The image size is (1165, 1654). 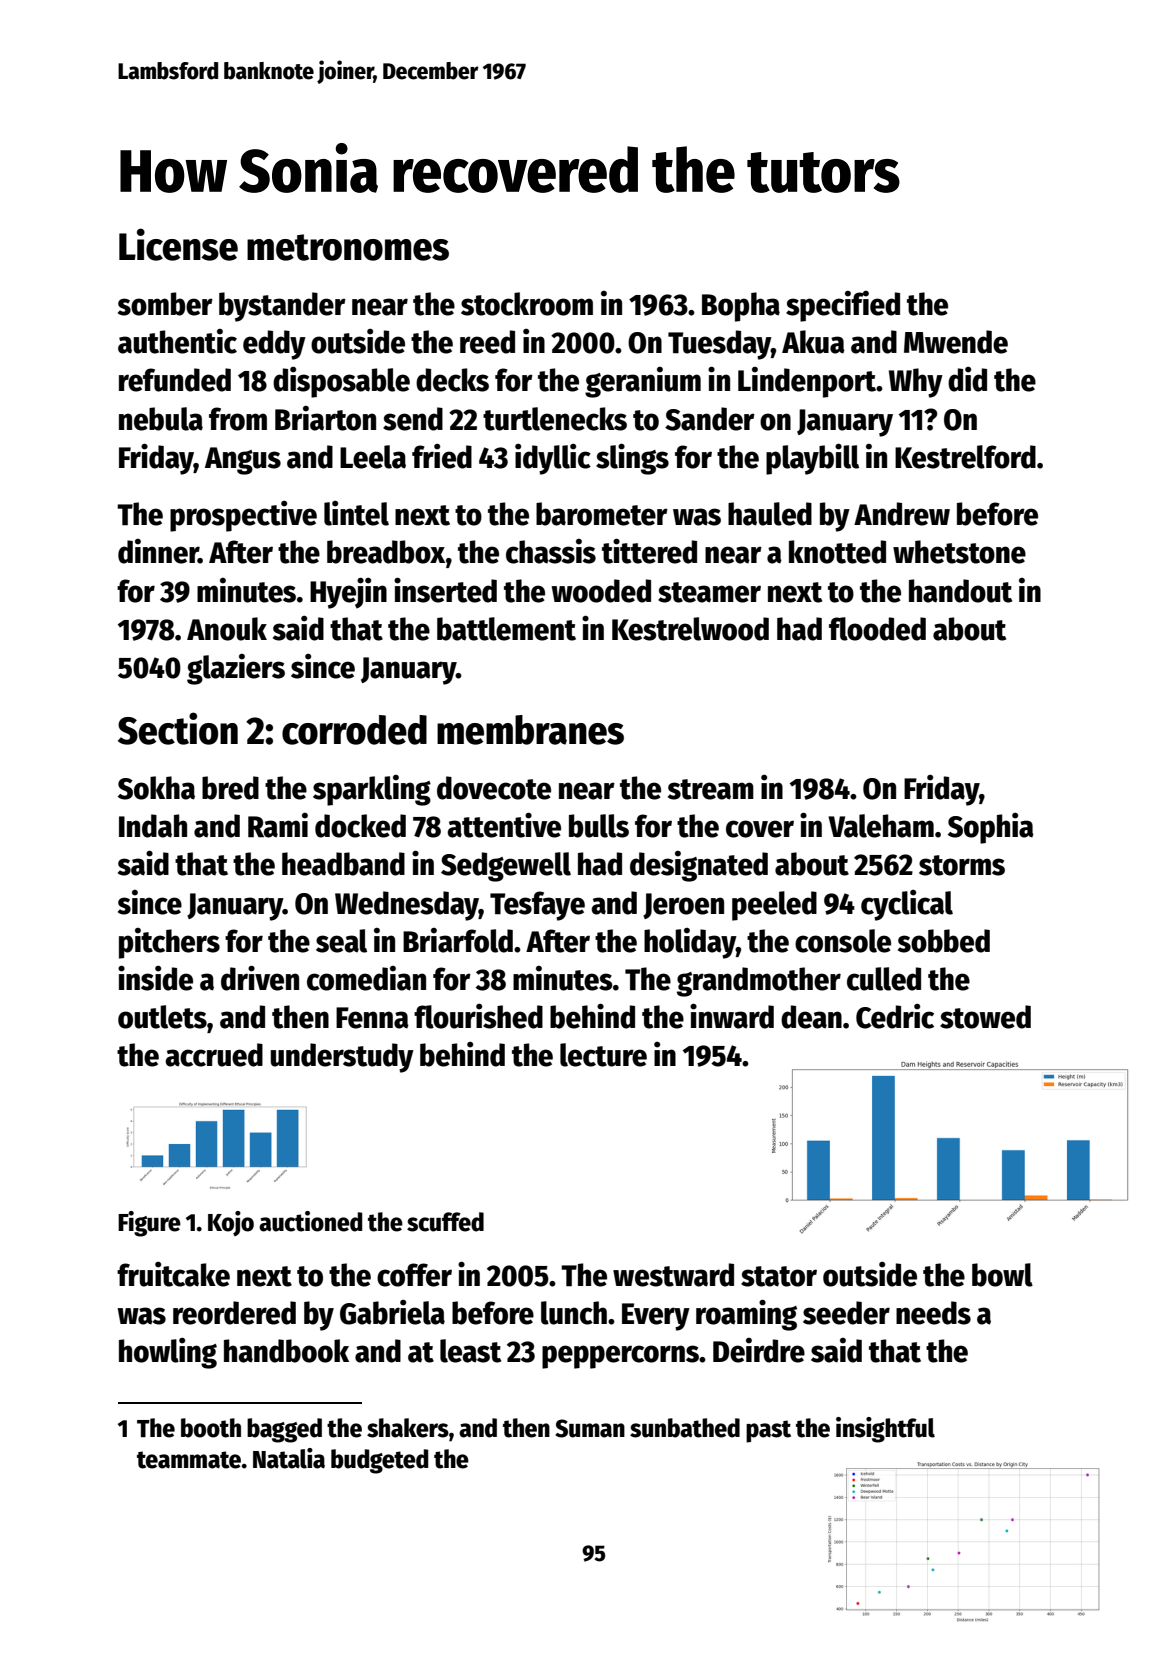 I want to click on breadbox, so click(x=386, y=552).
